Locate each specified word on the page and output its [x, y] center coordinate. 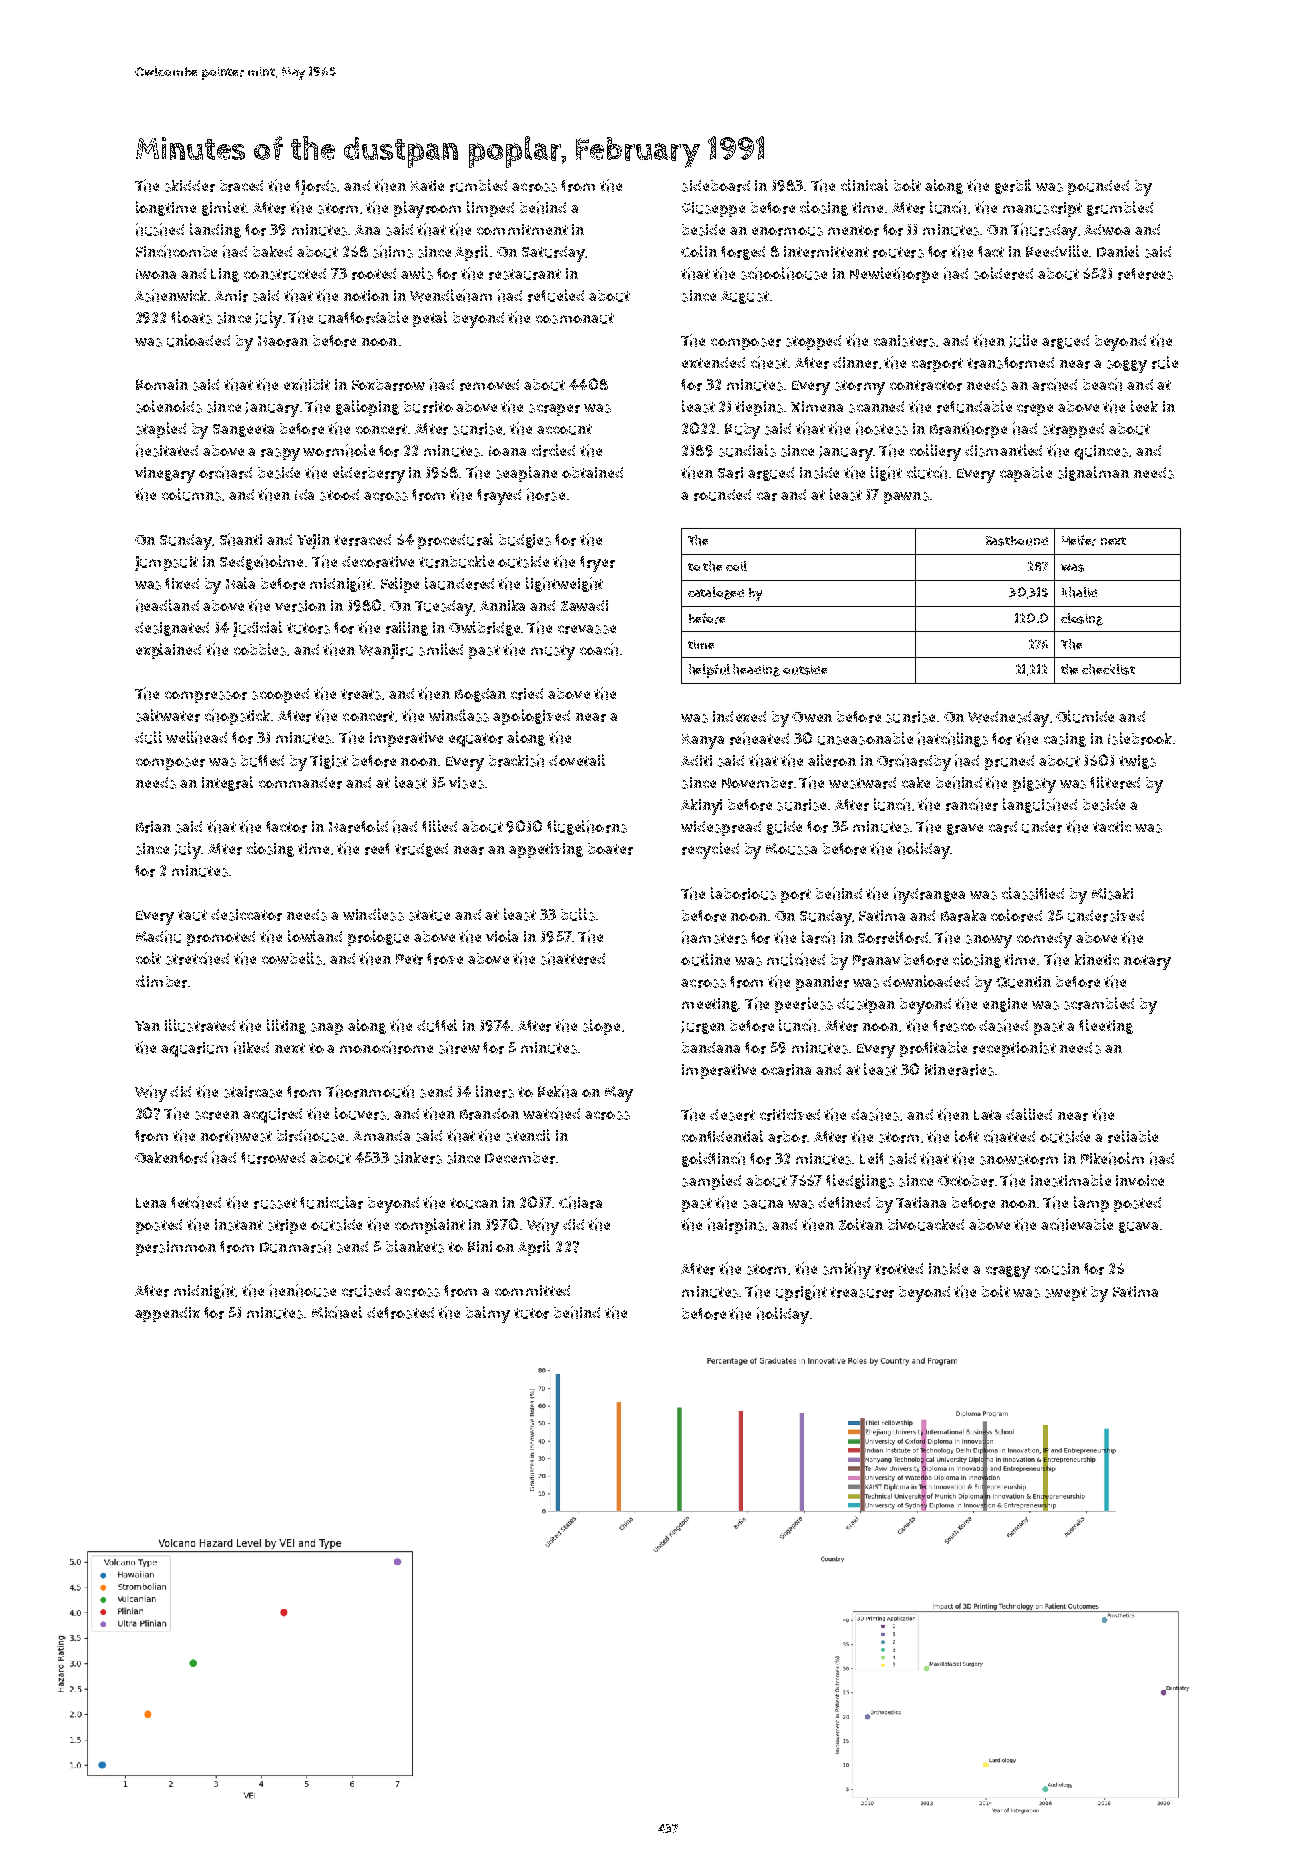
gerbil [1013, 186]
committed [532, 1290]
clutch [927, 472]
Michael [337, 1312]
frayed [499, 497]
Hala [240, 583]
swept [1066, 1294]
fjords [315, 187]
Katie [427, 185]
